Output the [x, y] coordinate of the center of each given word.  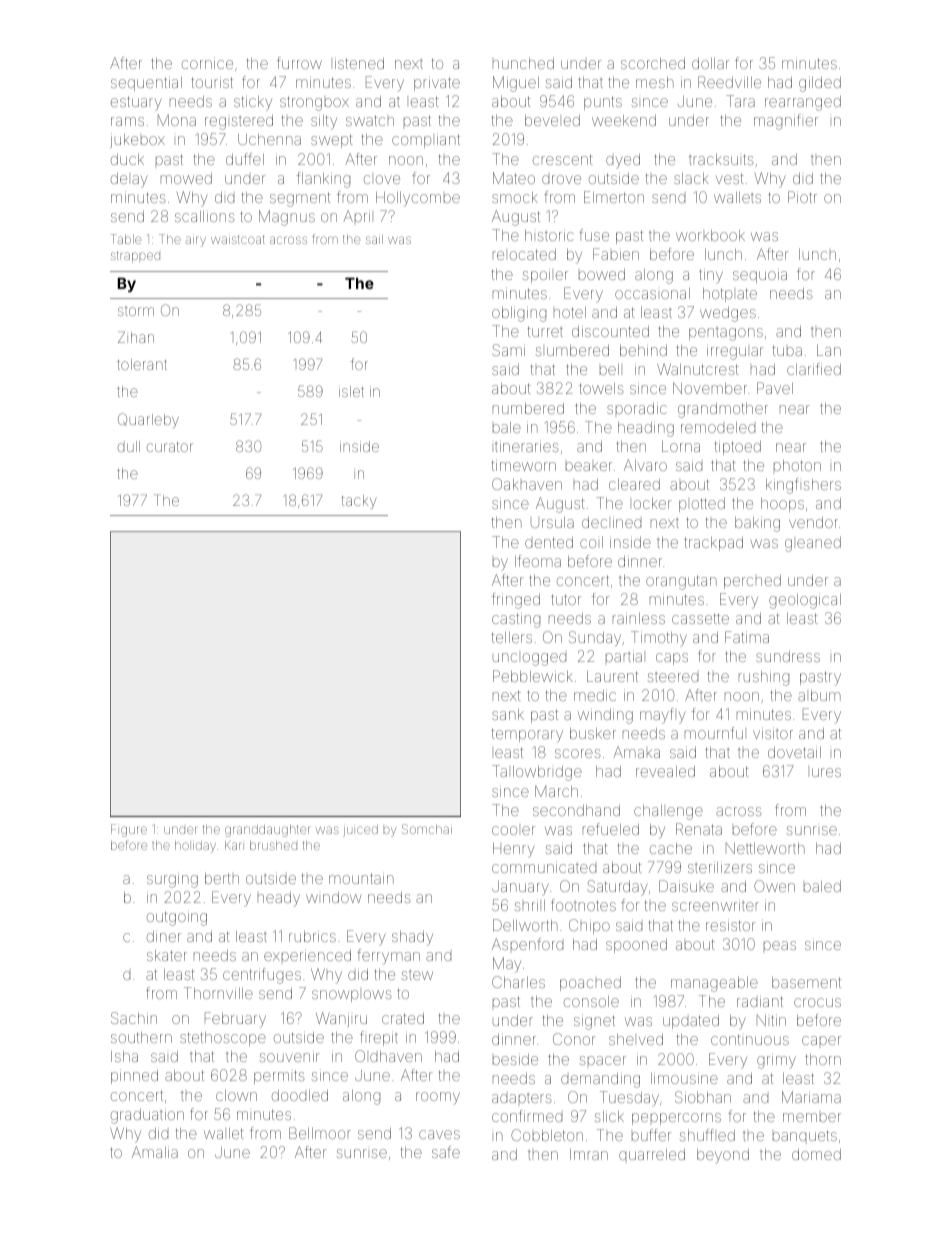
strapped [135, 256]
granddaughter [268, 831]
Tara [740, 101]
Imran [589, 1154]
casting [516, 620]
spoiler [545, 277]
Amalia [155, 1152]
